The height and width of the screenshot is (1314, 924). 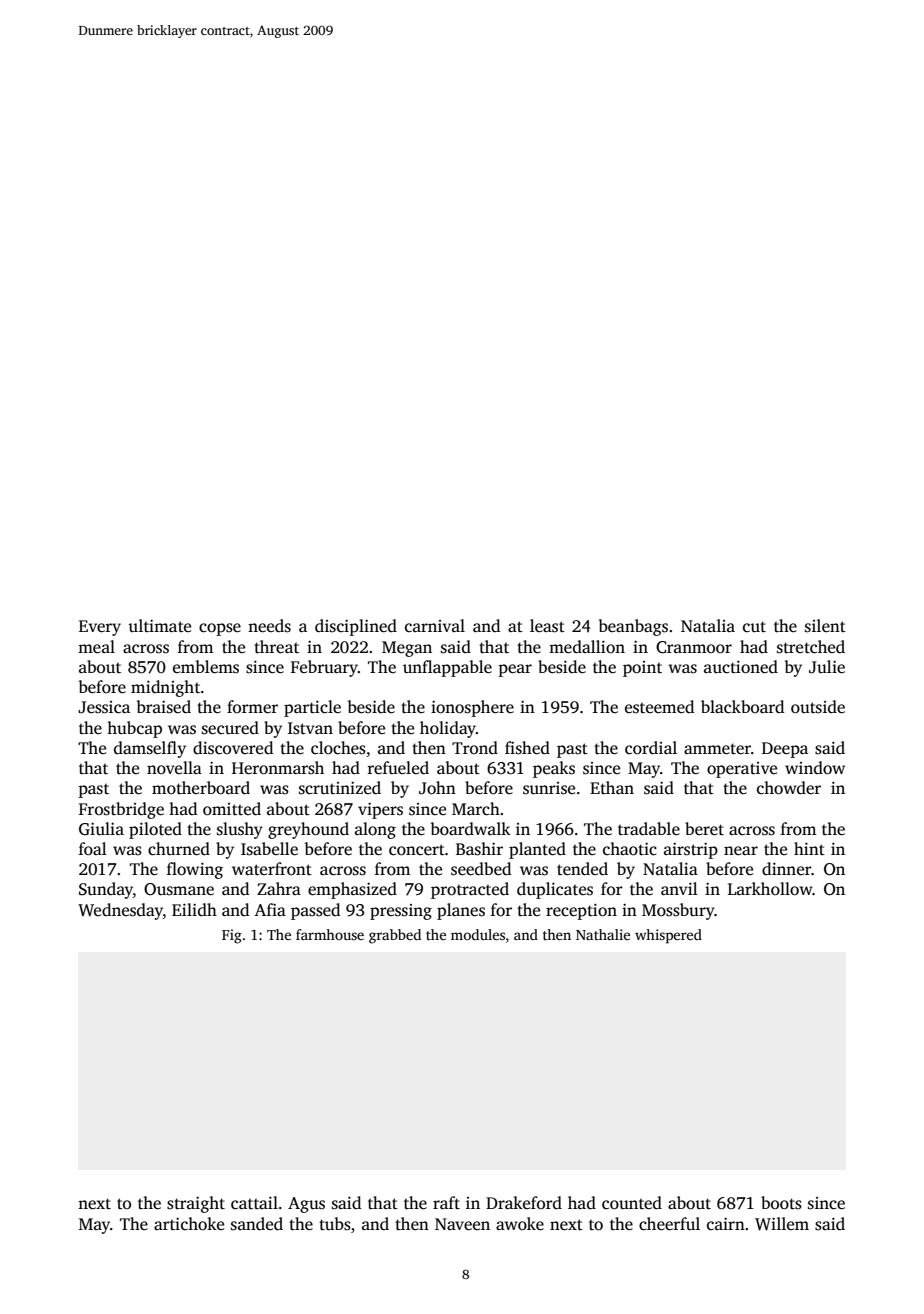 What do you see at coordinates (324, 668) in the screenshot?
I see `February` at bounding box center [324, 668].
